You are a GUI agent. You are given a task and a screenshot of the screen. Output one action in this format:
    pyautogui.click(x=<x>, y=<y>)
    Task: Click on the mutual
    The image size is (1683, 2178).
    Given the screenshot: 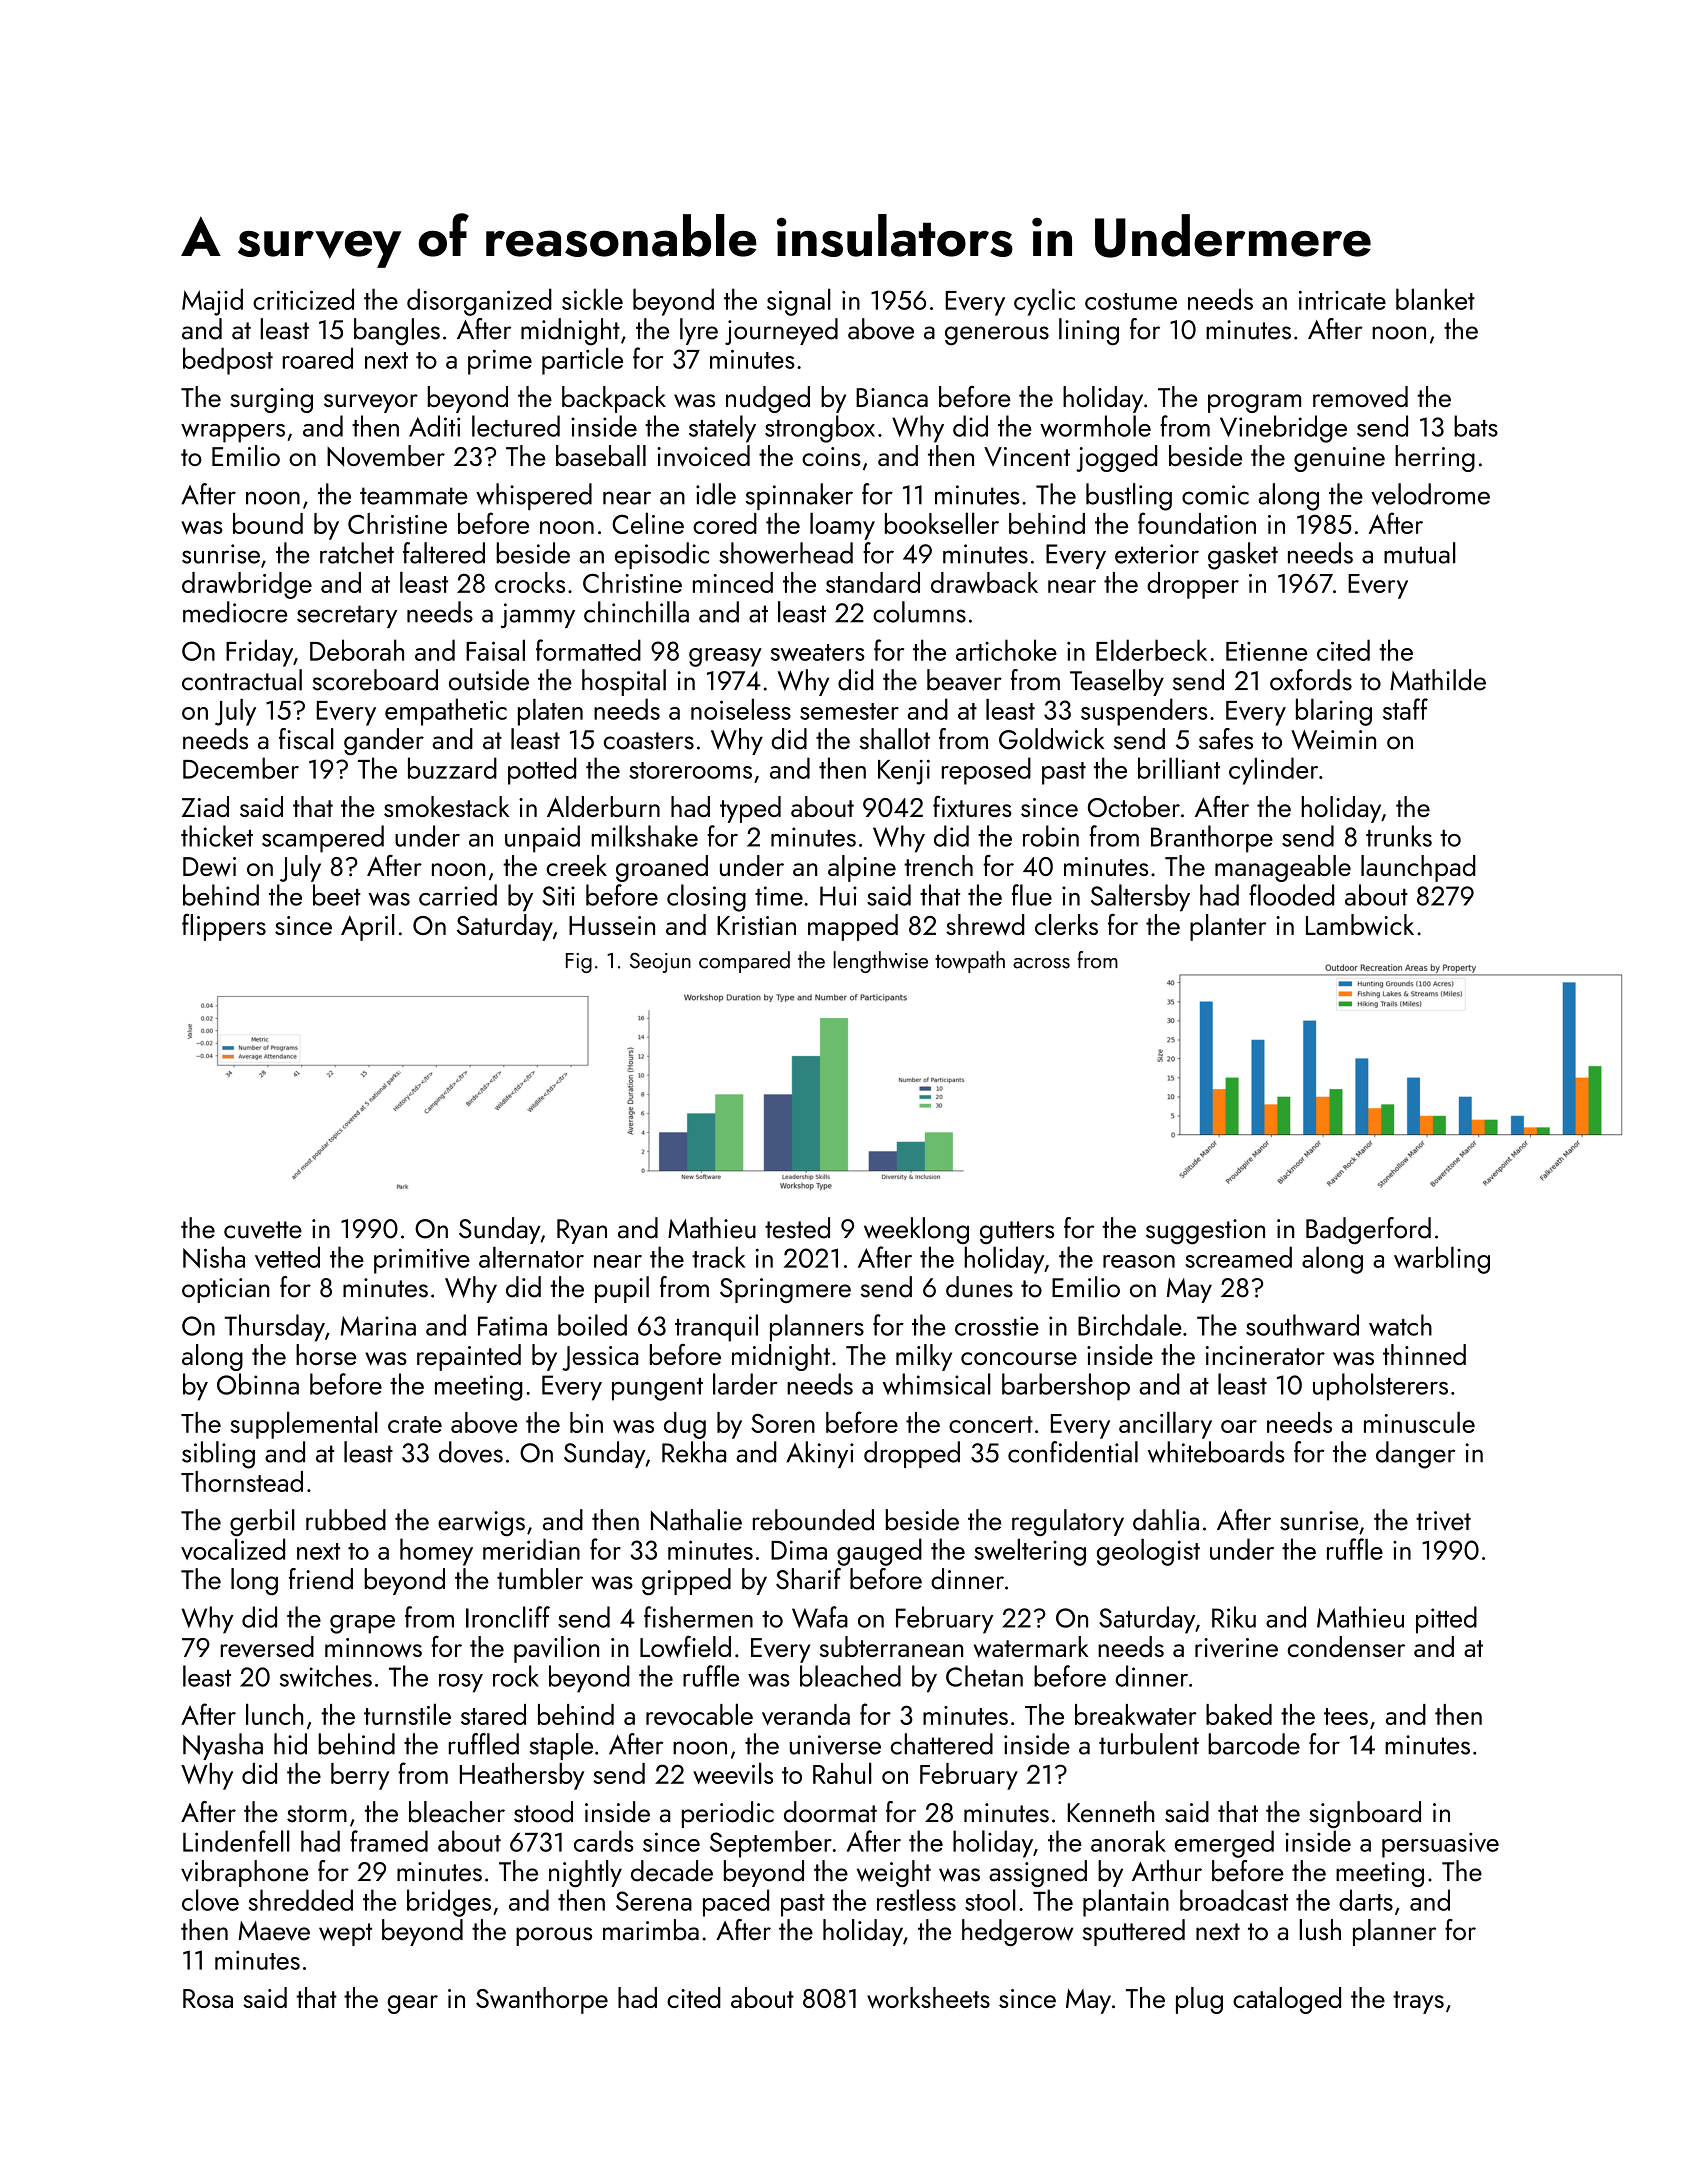 What is the action you would take?
    pyautogui.click(x=1420, y=553)
